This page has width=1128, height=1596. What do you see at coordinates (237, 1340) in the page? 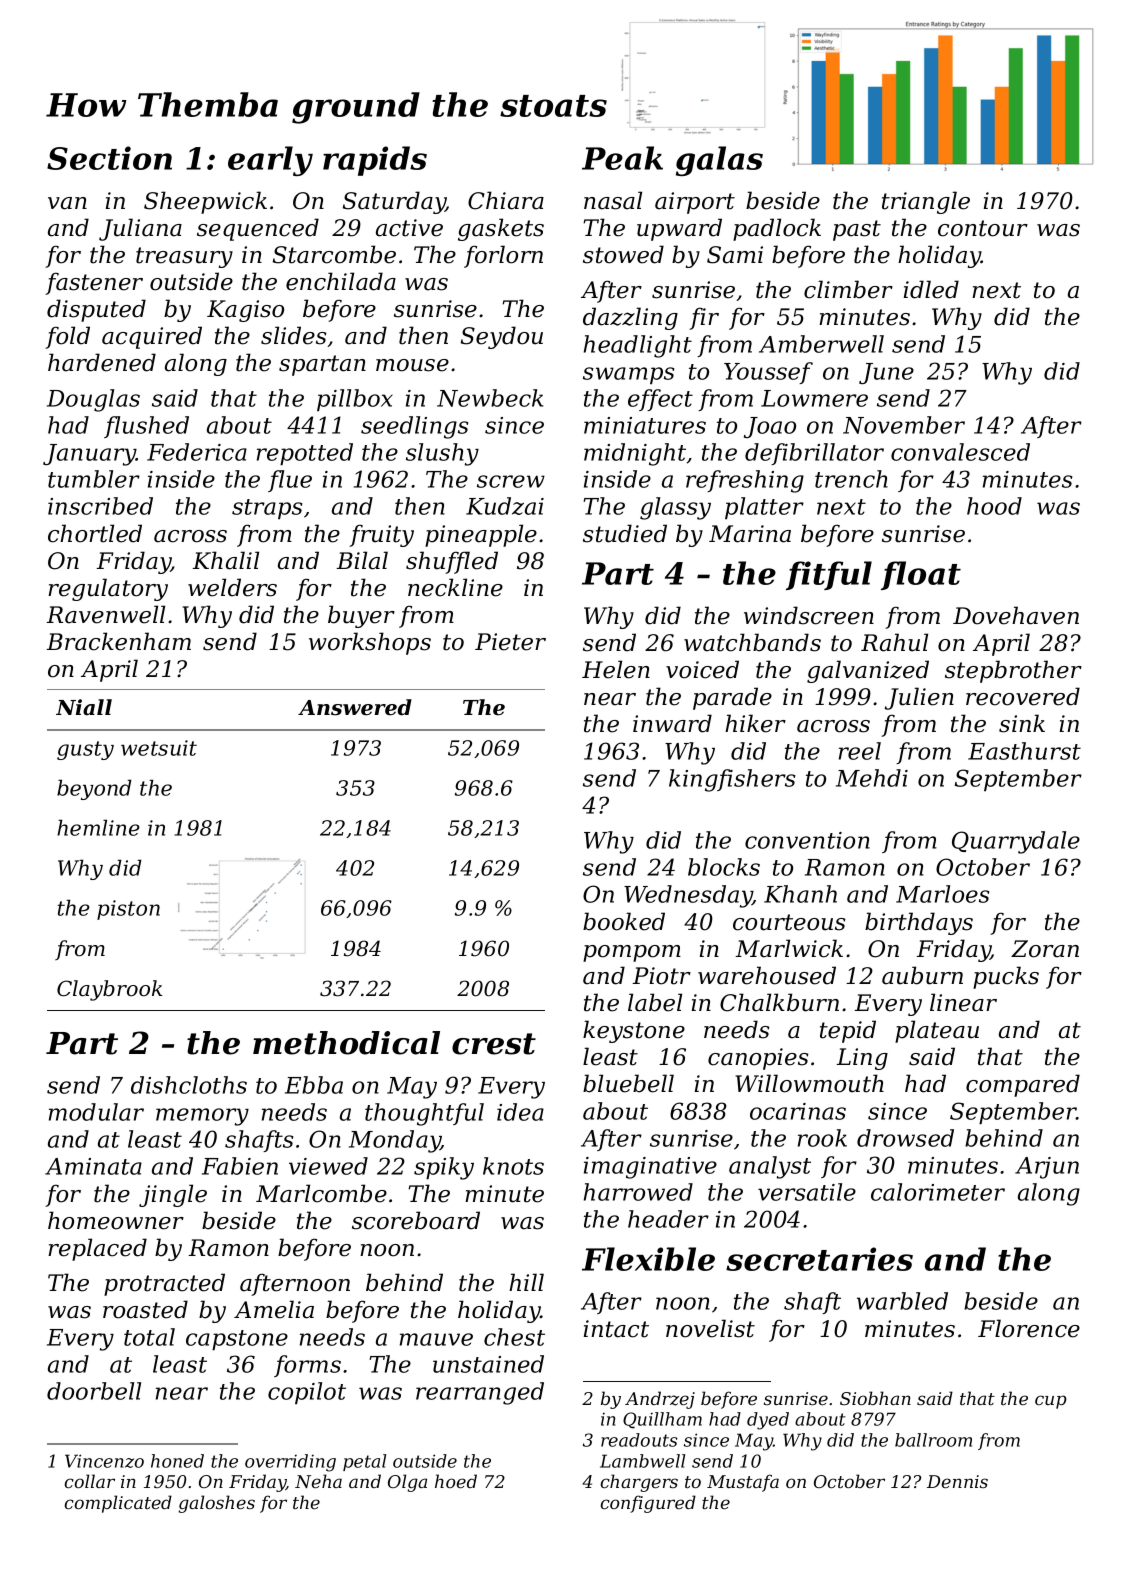
I see `capstone` at bounding box center [237, 1340].
